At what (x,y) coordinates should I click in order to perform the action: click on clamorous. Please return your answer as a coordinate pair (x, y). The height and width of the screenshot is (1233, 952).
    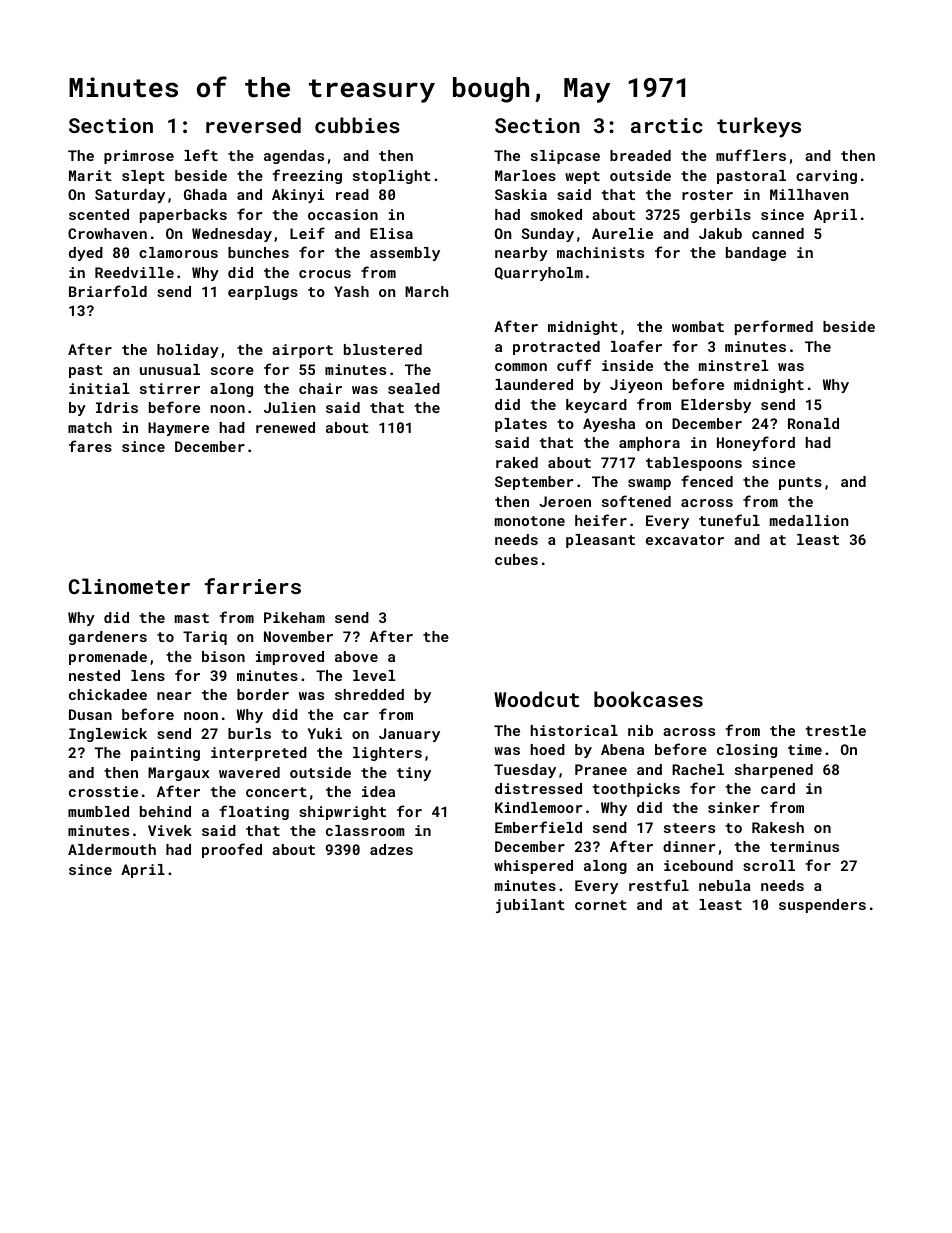
    Looking at the image, I should click on (178, 252).
